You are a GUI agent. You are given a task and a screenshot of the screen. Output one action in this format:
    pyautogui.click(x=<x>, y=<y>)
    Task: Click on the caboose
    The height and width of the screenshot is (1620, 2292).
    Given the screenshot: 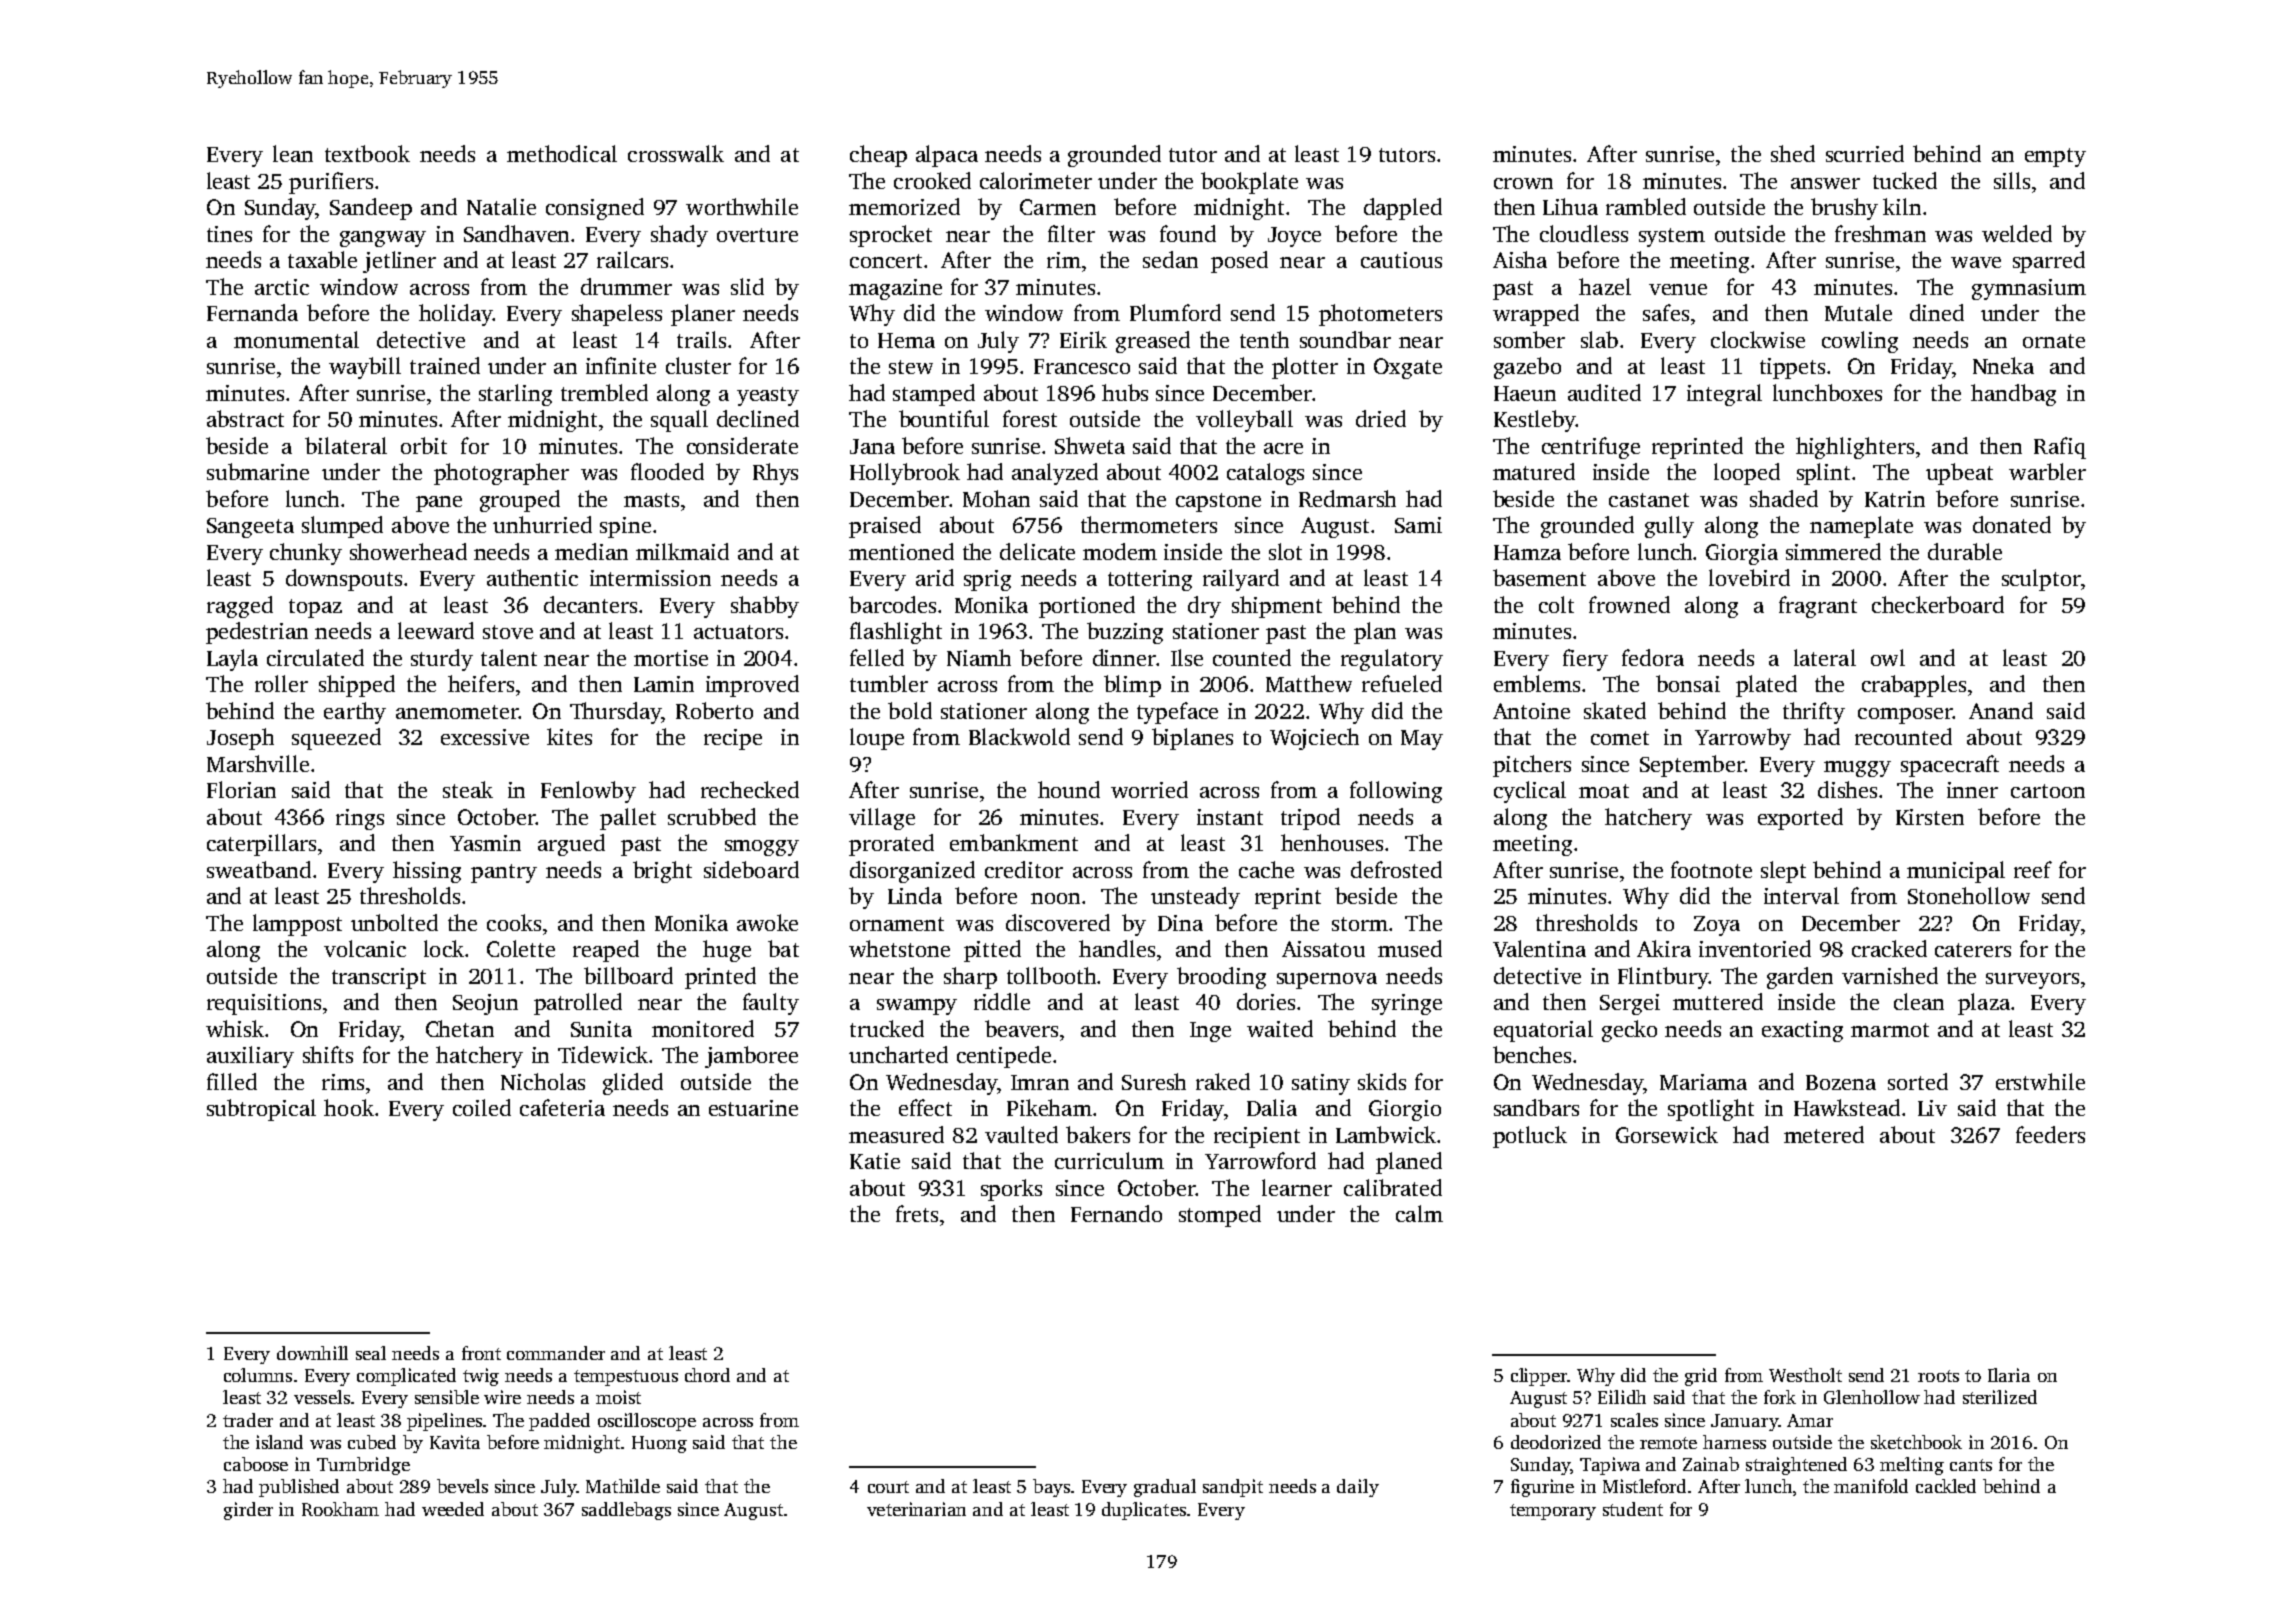 What is the action you would take?
    pyautogui.click(x=256, y=1464)
